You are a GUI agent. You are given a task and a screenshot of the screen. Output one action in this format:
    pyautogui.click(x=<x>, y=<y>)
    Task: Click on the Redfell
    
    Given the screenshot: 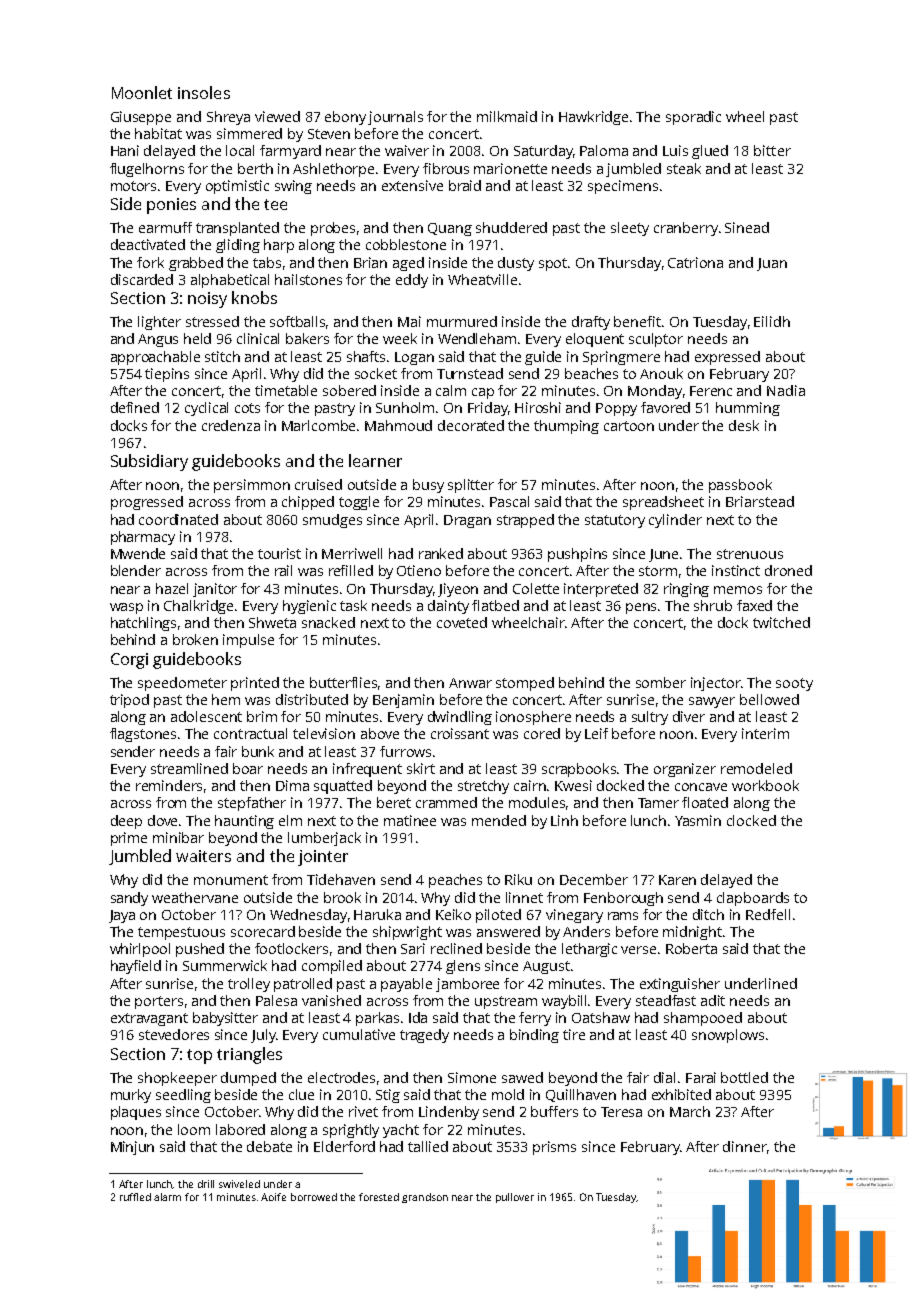 What is the action you would take?
    pyautogui.click(x=768, y=914)
